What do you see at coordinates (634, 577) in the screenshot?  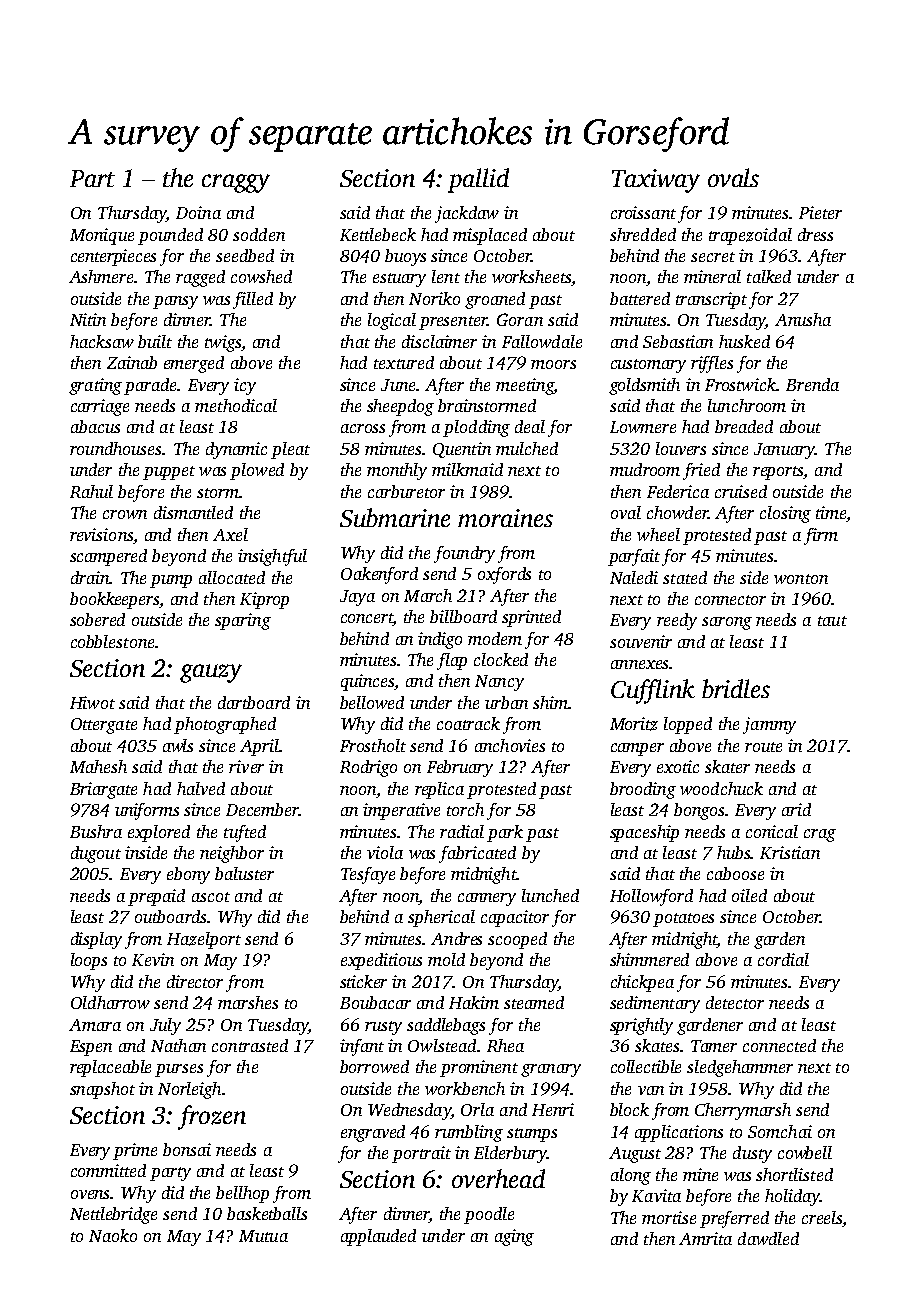 I see `Naledi` at bounding box center [634, 577].
